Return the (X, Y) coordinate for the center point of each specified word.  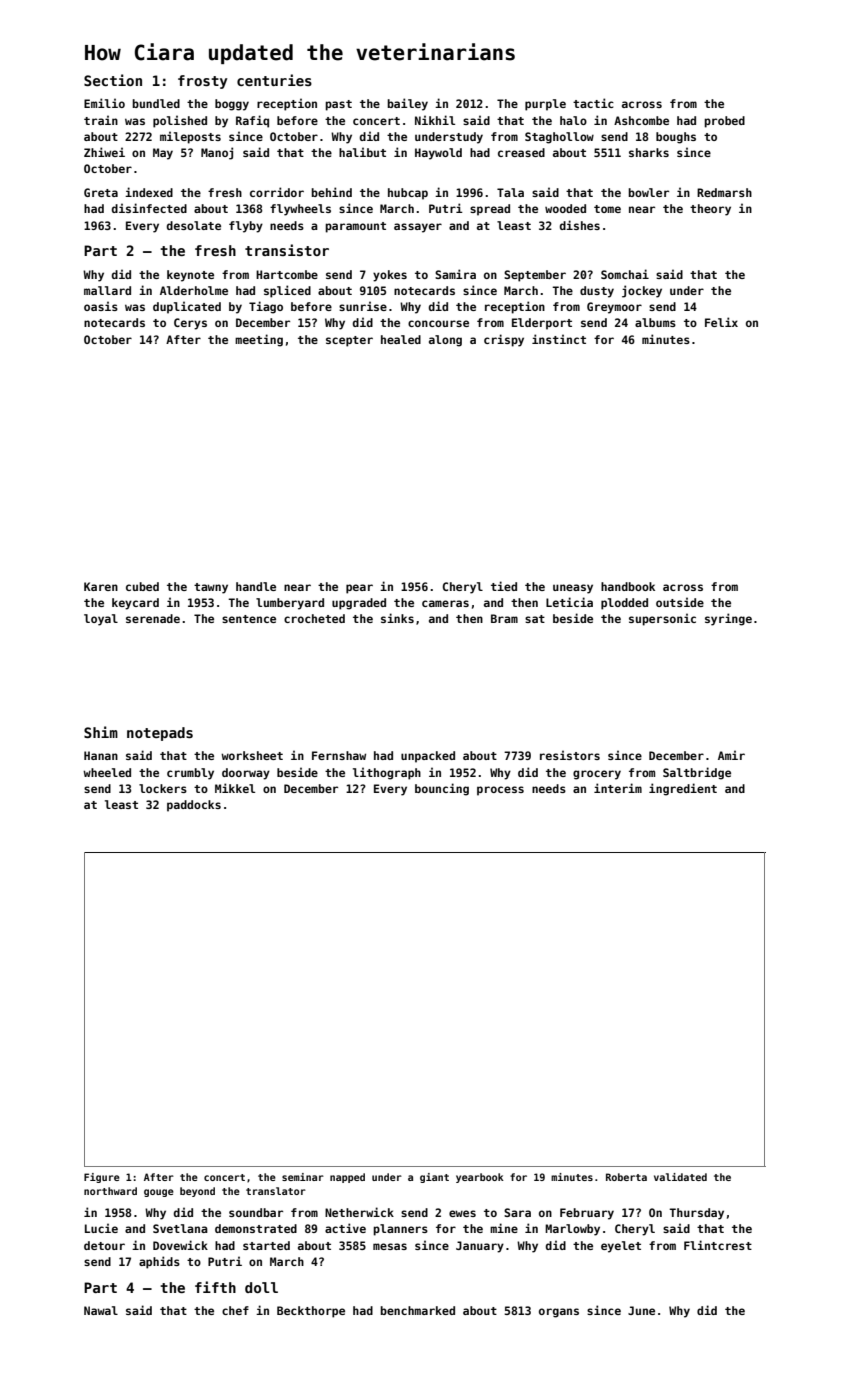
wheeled (107, 772)
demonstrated (256, 1228)
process (500, 791)
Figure (102, 1178)
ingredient (683, 789)
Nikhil (435, 120)
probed (724, 122)
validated (680, 1177)
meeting (259, 340)
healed (401, 339)
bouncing (442, 789)
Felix (721, 322)
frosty (202, 82)
